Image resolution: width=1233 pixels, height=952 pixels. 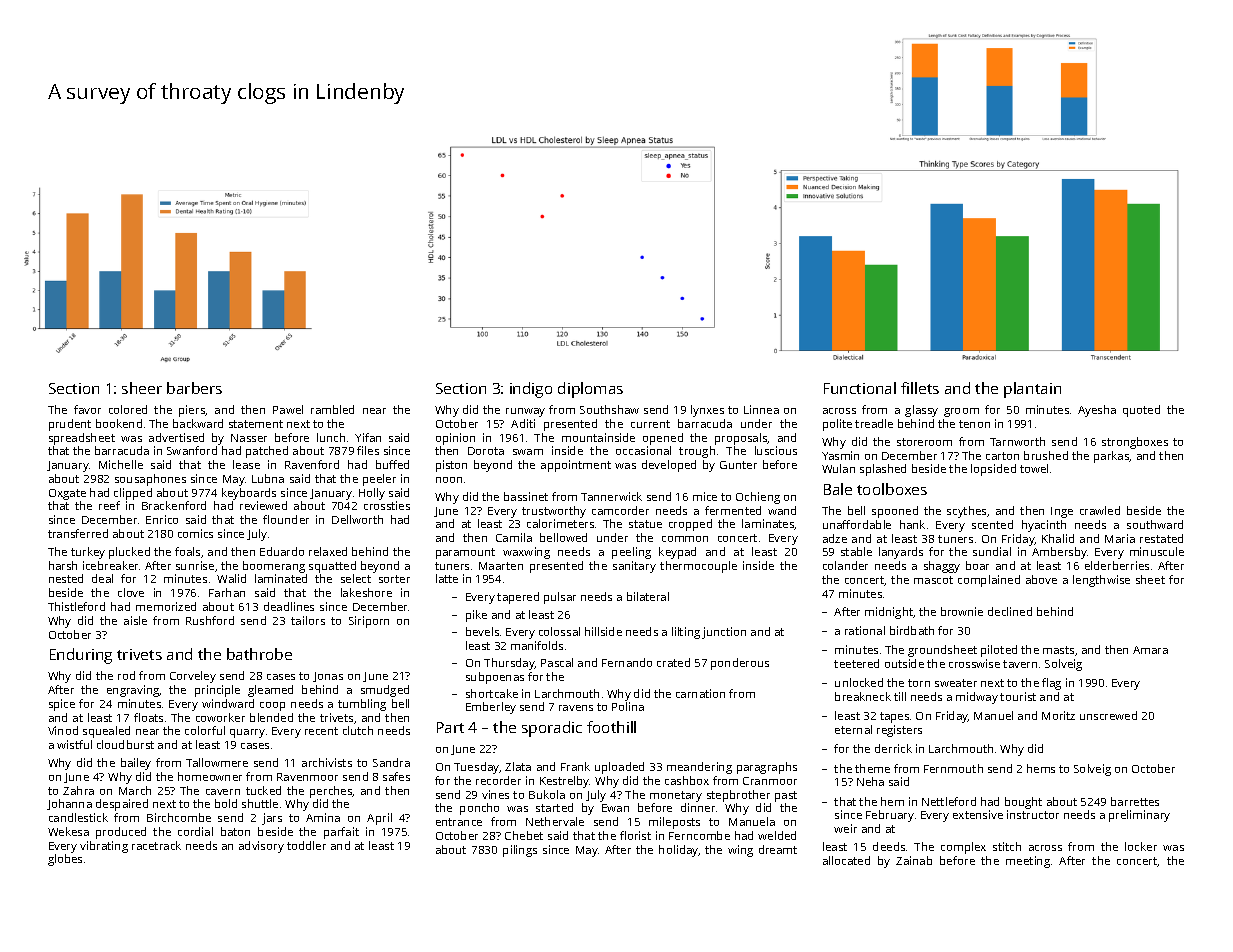 What do you see at coordinates (308, 620) in the screenshot?
I see `tailors` at bounding box center [308, 620].
